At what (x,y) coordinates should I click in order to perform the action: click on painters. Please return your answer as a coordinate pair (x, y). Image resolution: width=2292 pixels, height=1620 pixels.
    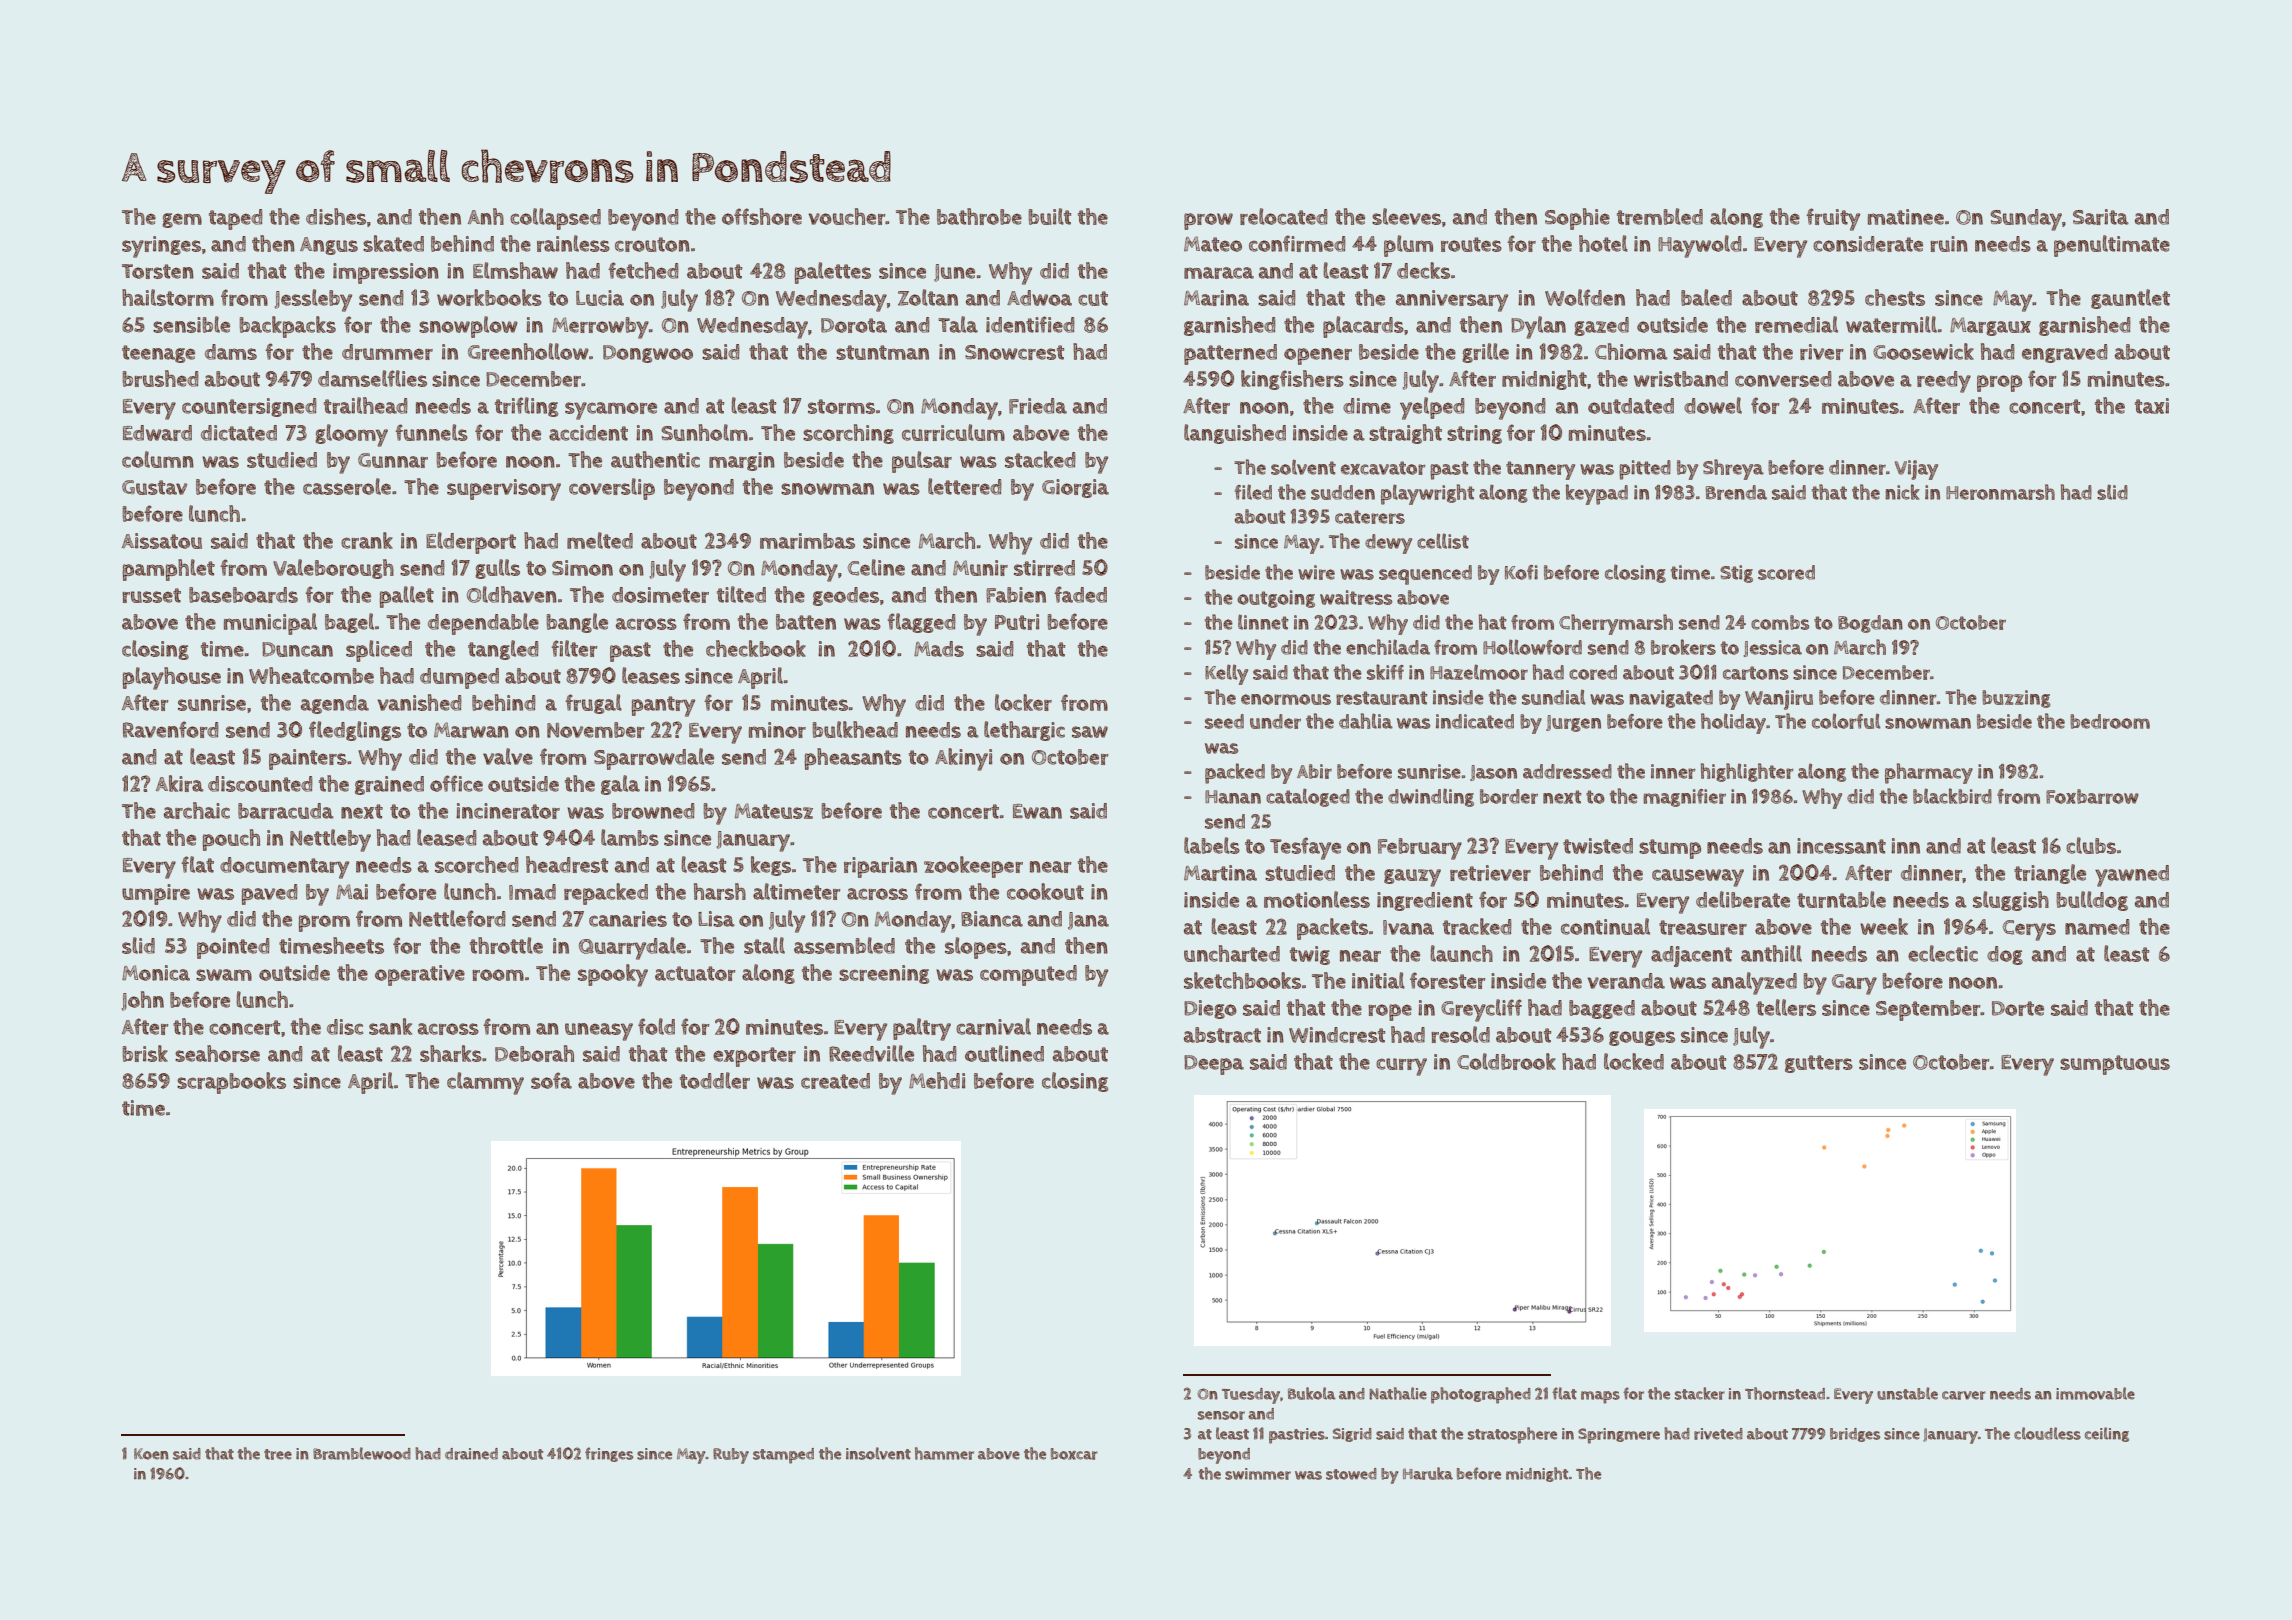
    Looking at the image, I should click on (308, 759).
